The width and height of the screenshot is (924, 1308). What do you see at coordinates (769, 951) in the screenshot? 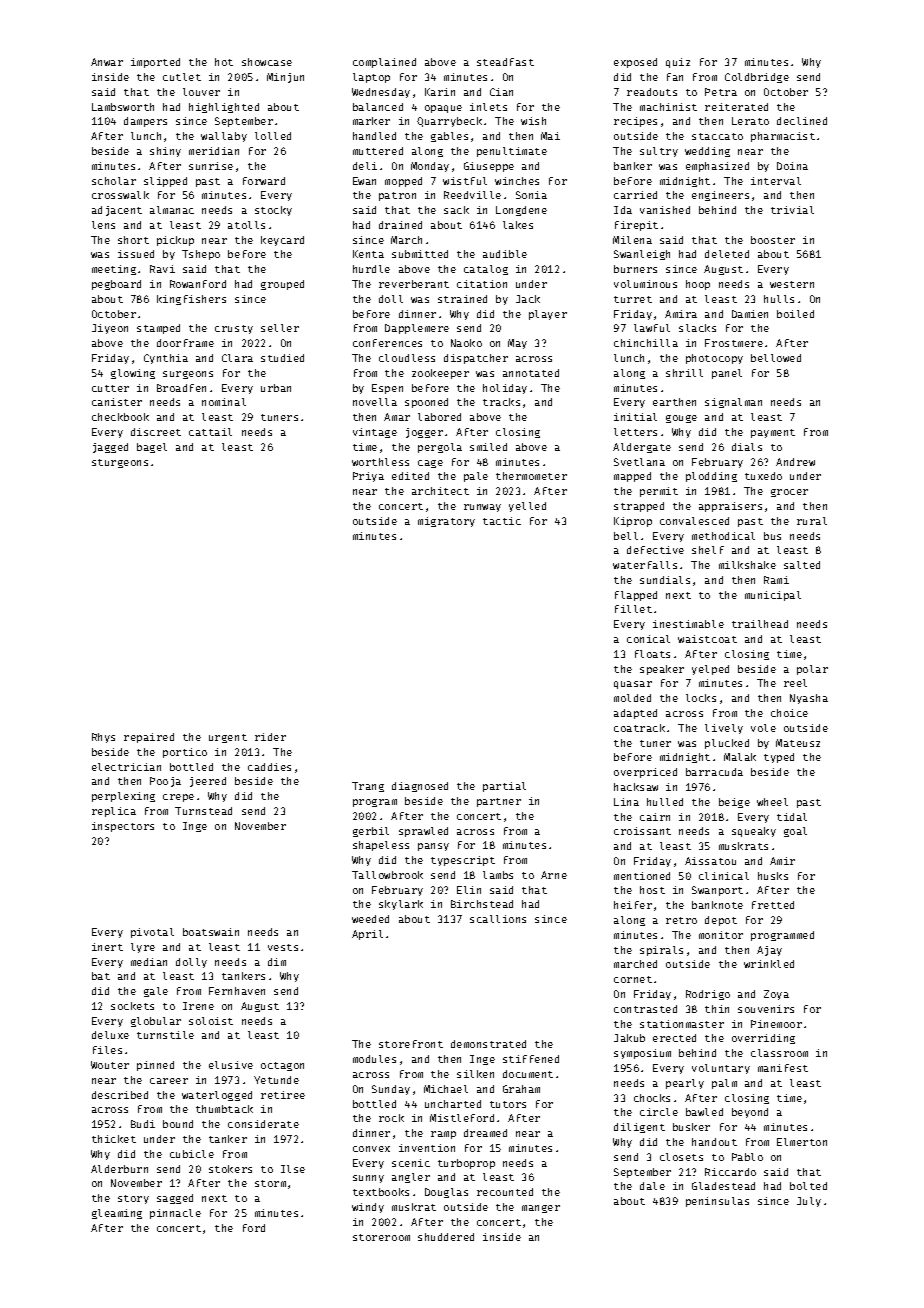
I see `Ajay` at bounding box center [769, 951].
